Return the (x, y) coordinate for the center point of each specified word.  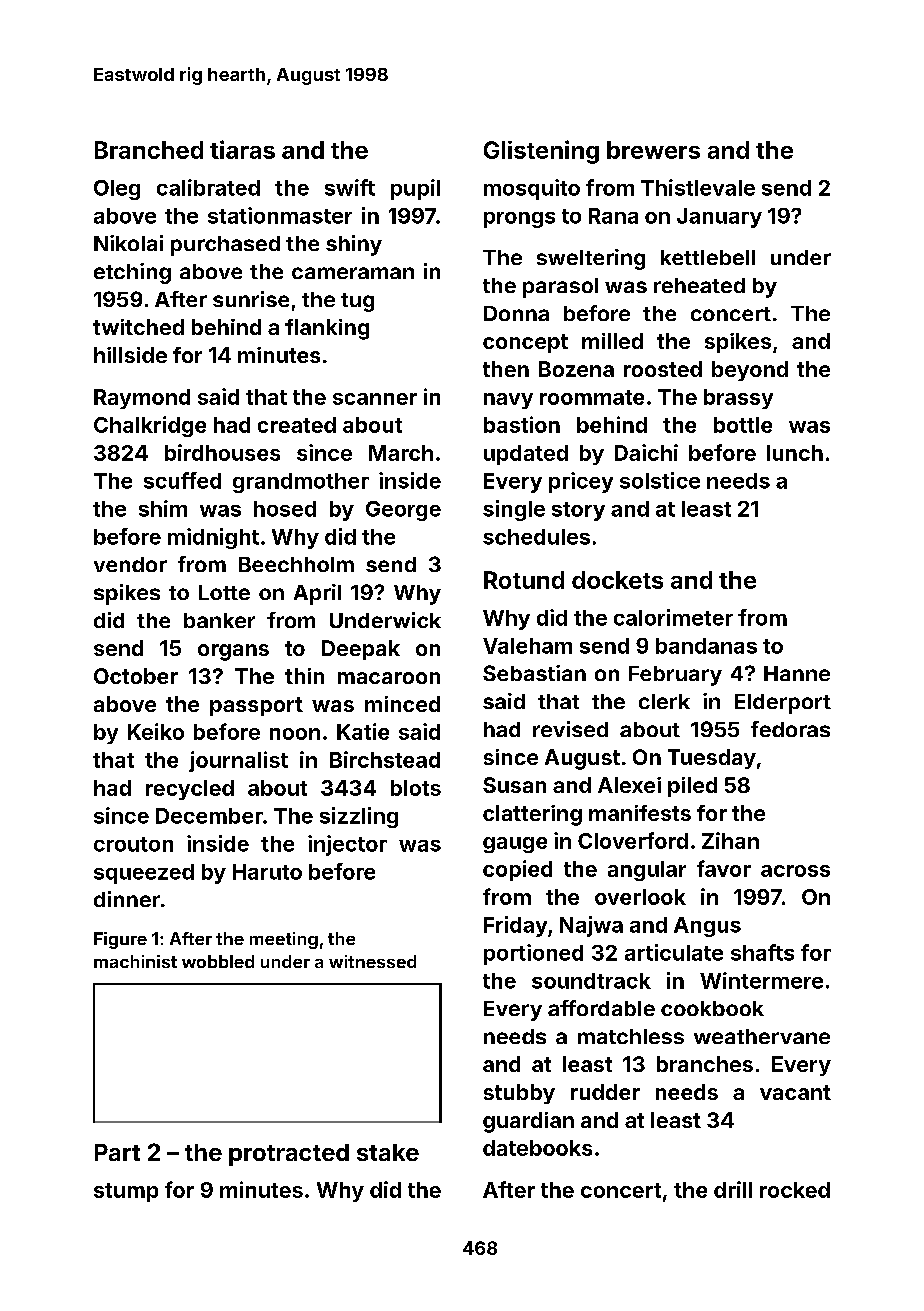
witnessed (372, 961)
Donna (516, 313)
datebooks (537, 1148)
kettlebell (708, 257)
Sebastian (534, 673)
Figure (120, 940)
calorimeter (673, 617)
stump (126, 1192)
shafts (762, 952)
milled (612, 341)
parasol (560, 288)
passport (256, 706)
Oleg (117, 190)
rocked (795, 1190)
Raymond (142, 399)
